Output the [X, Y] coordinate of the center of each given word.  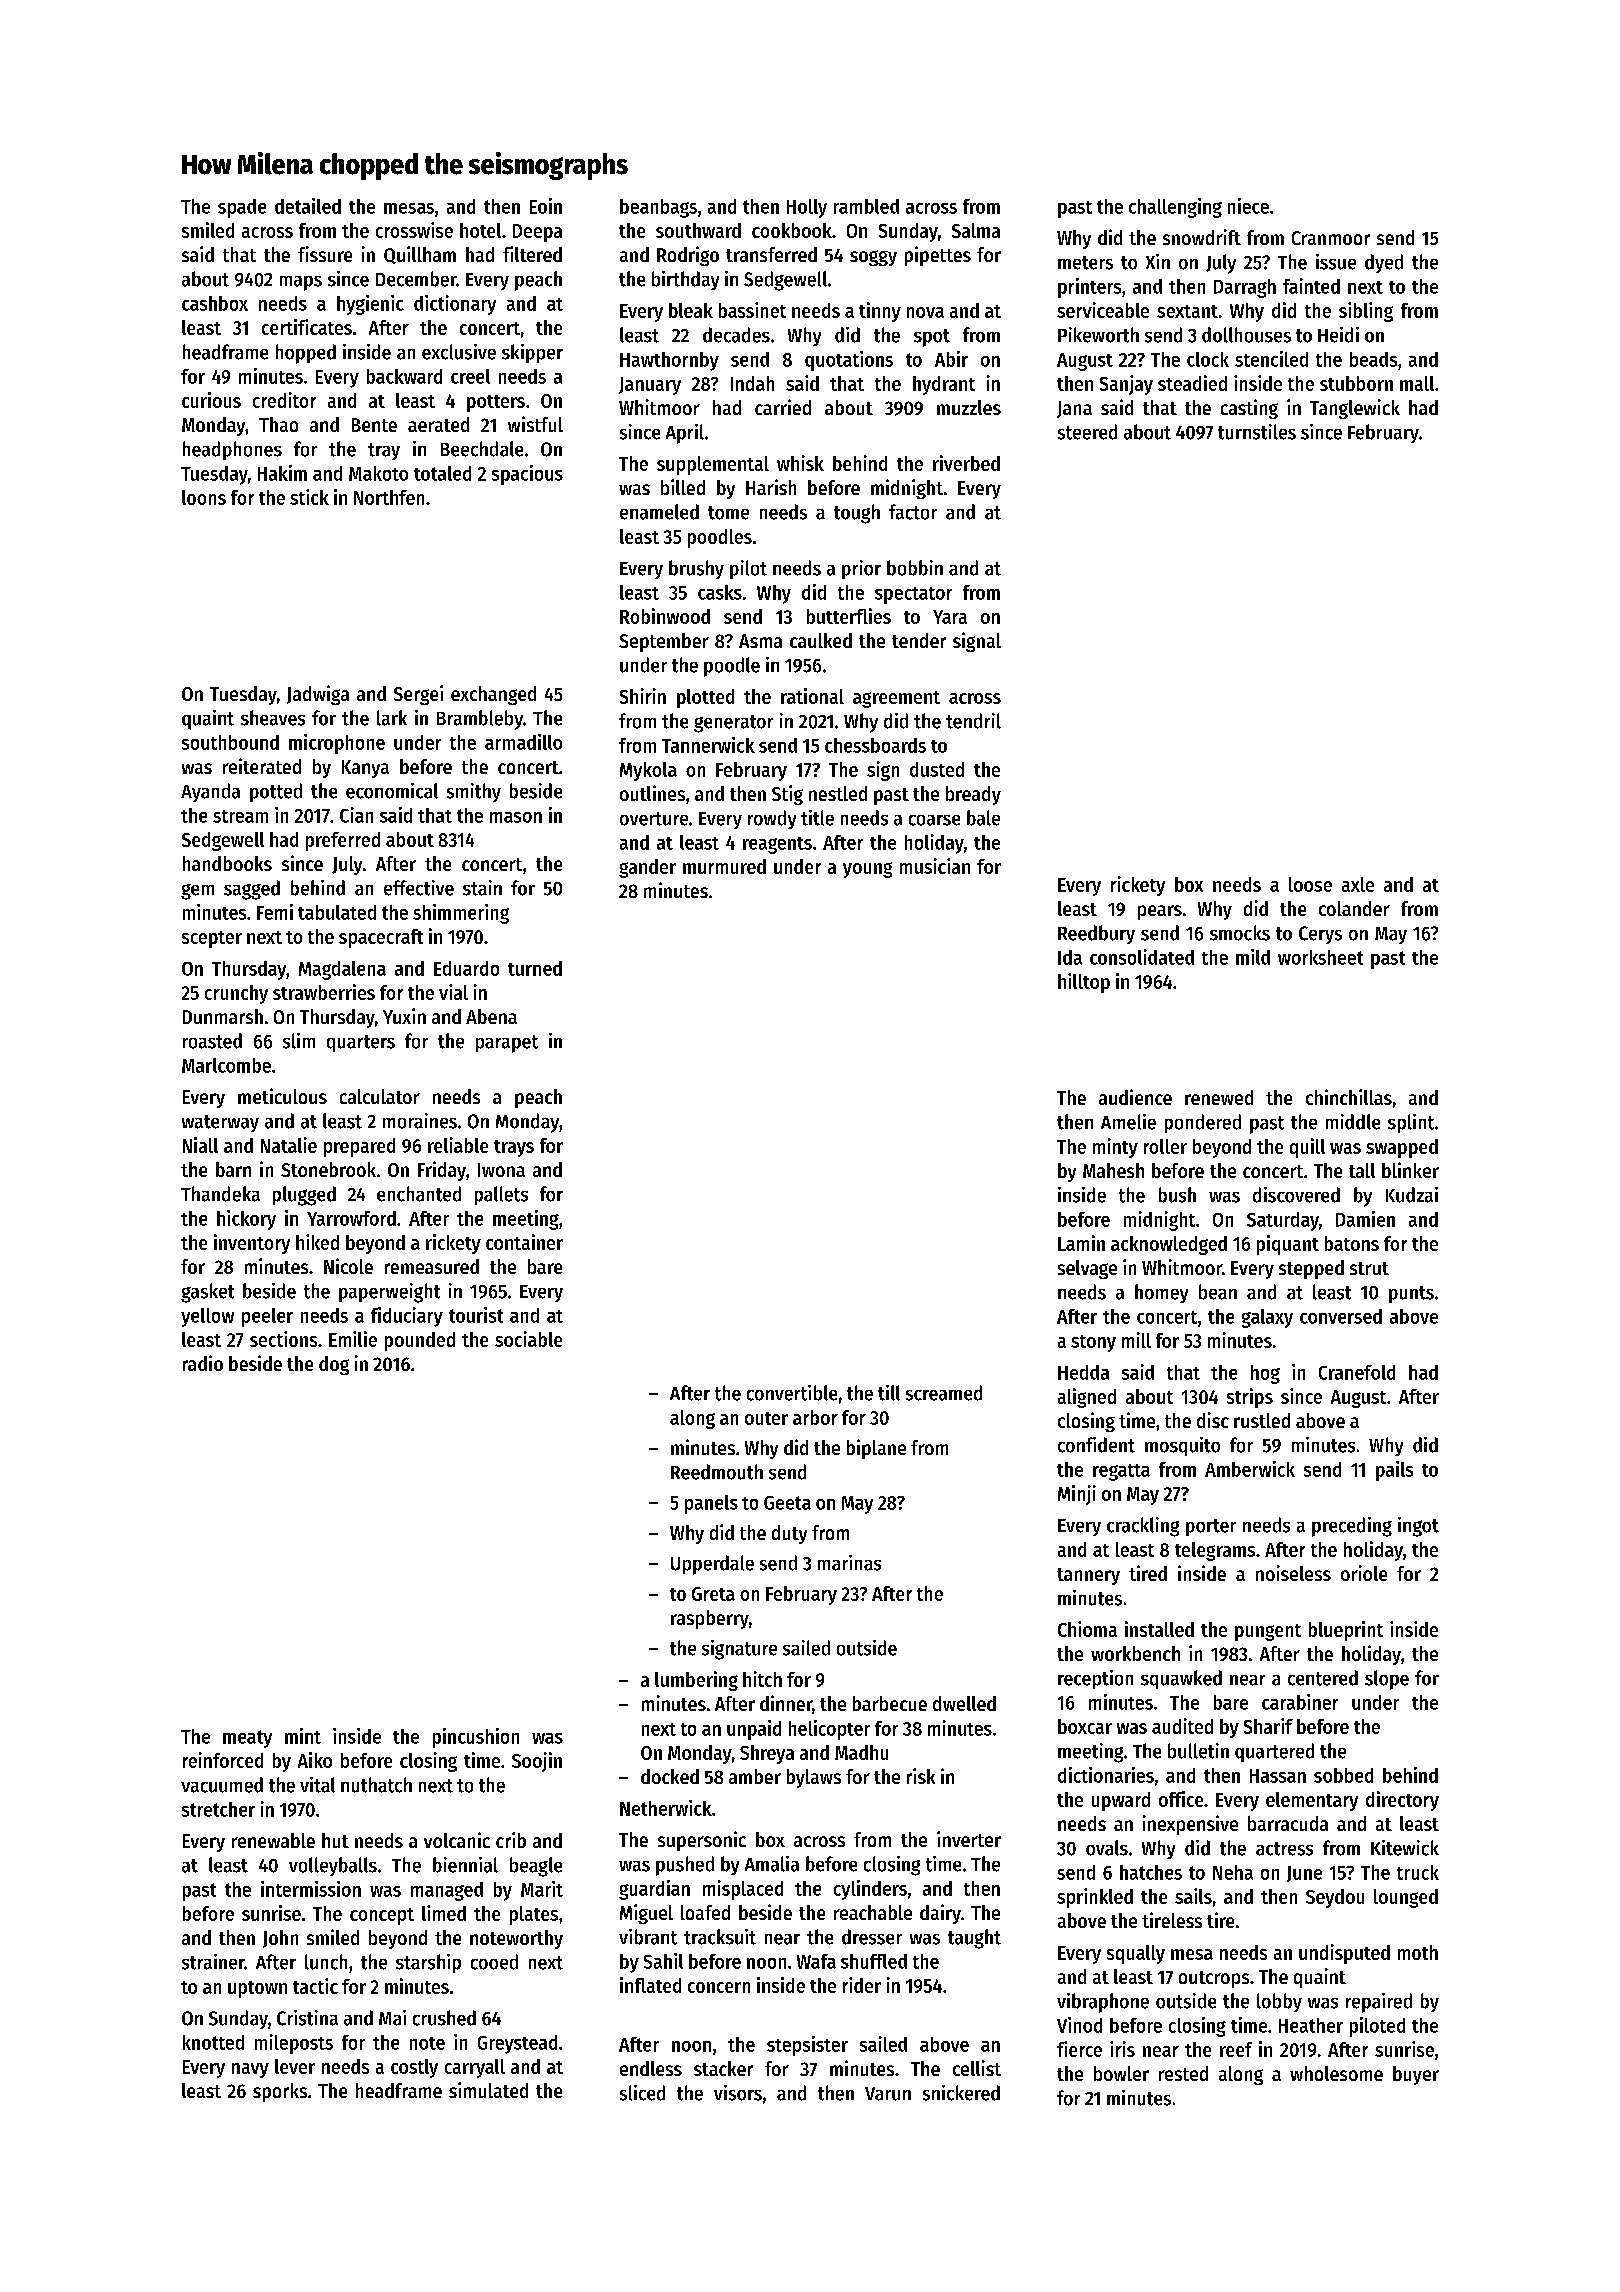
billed [683, 487]
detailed [308, 206]
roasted [212, 1041]
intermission [311, 1889]
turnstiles [1257, 432]
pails [1394, 1471]
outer [766, 1418]
